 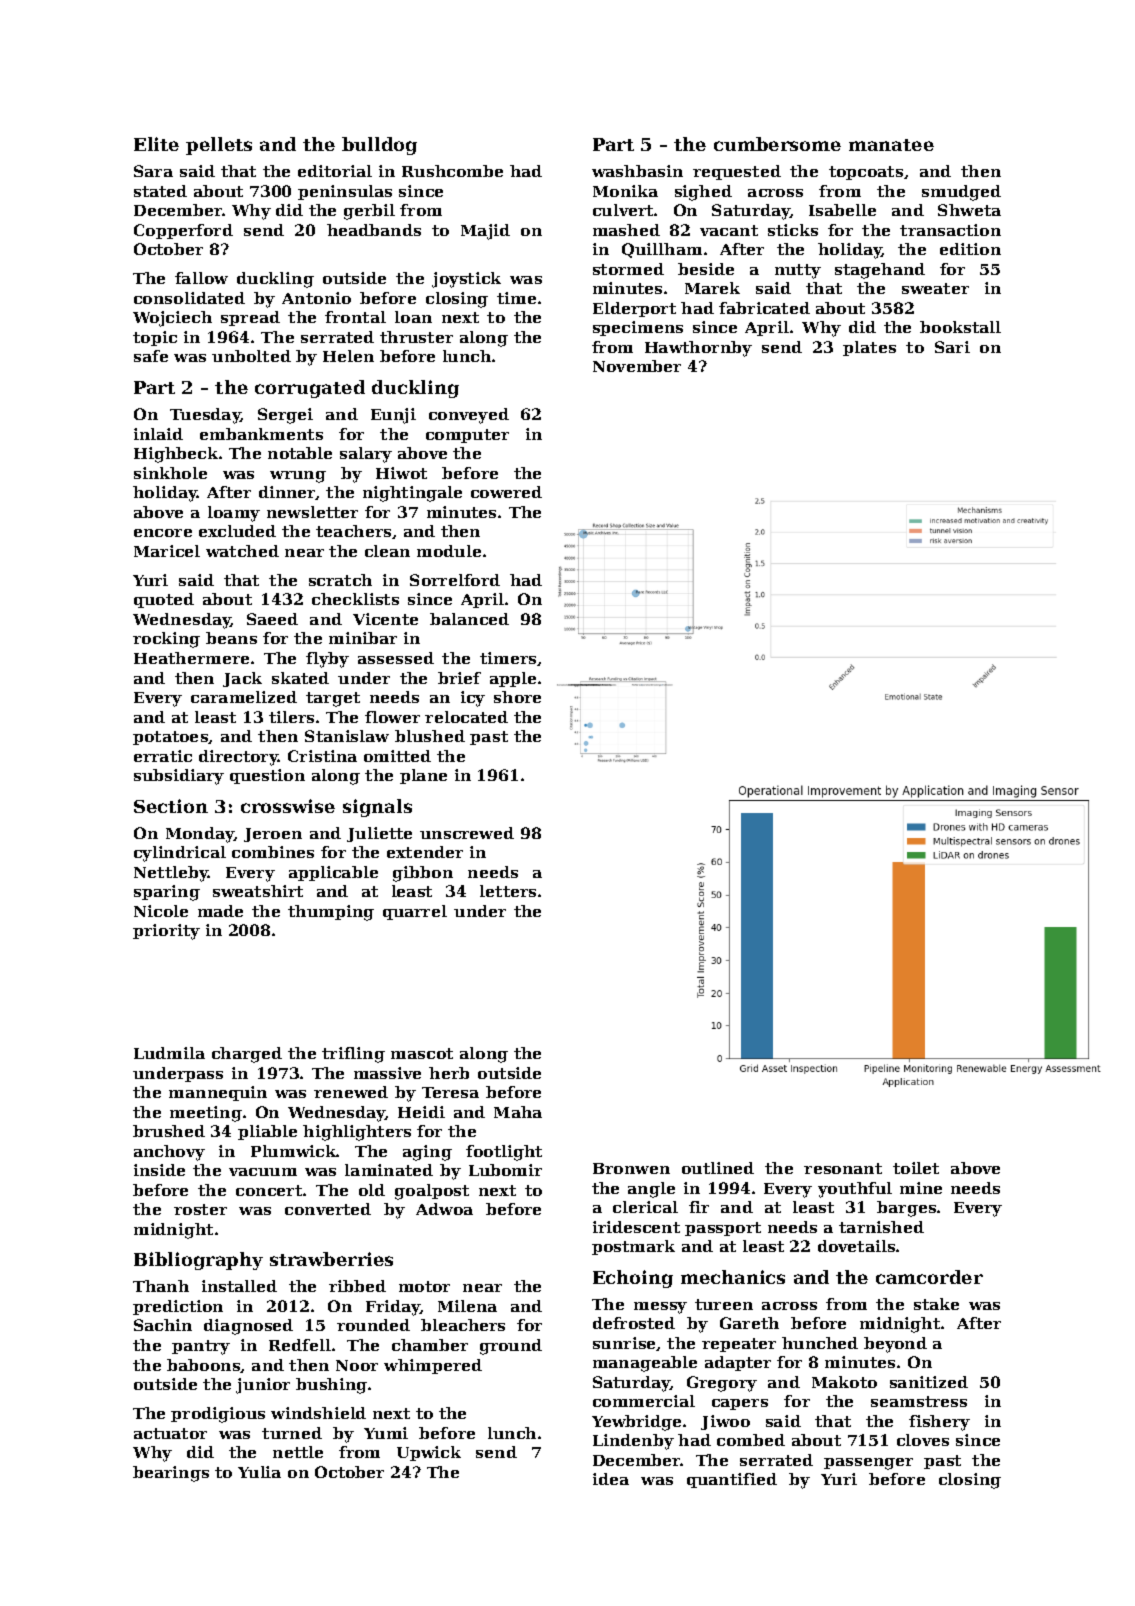 I want to click on commercial, so click(x=644, y=1401).
